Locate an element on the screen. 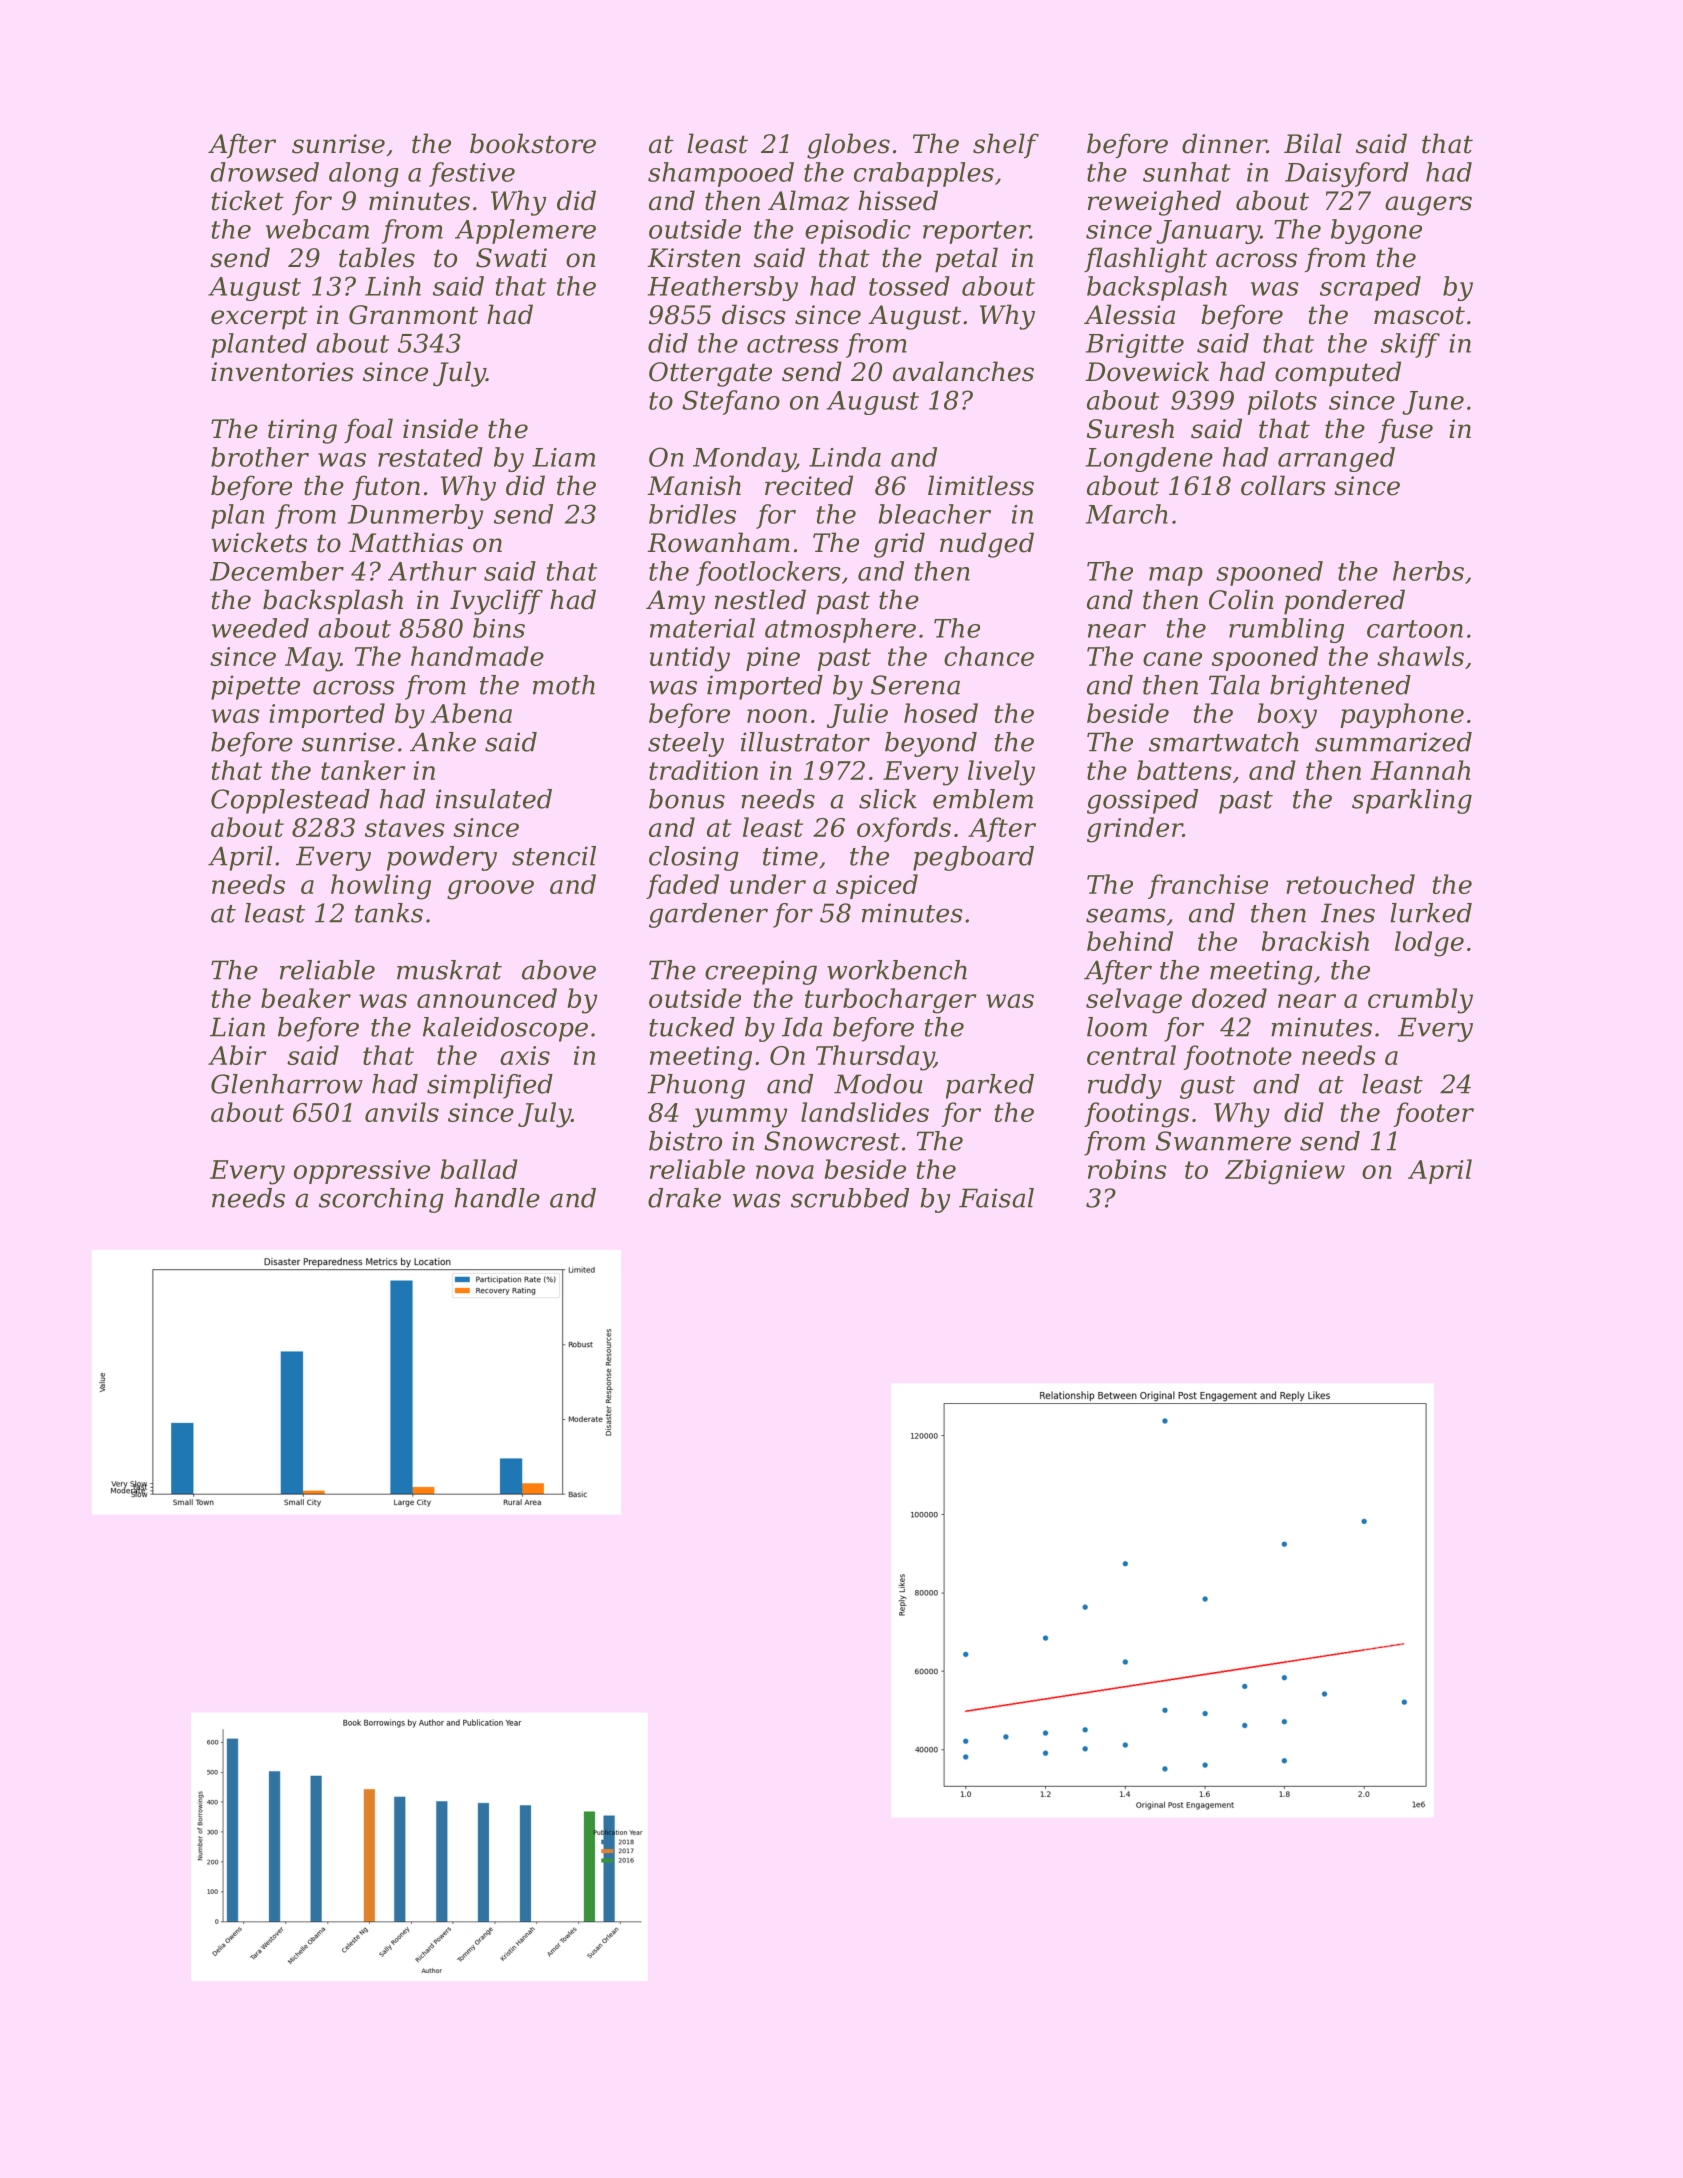 Image resolution: width=1683 pixels, height=2178 pixels. Tala is located at coordinates (1234, 685).
